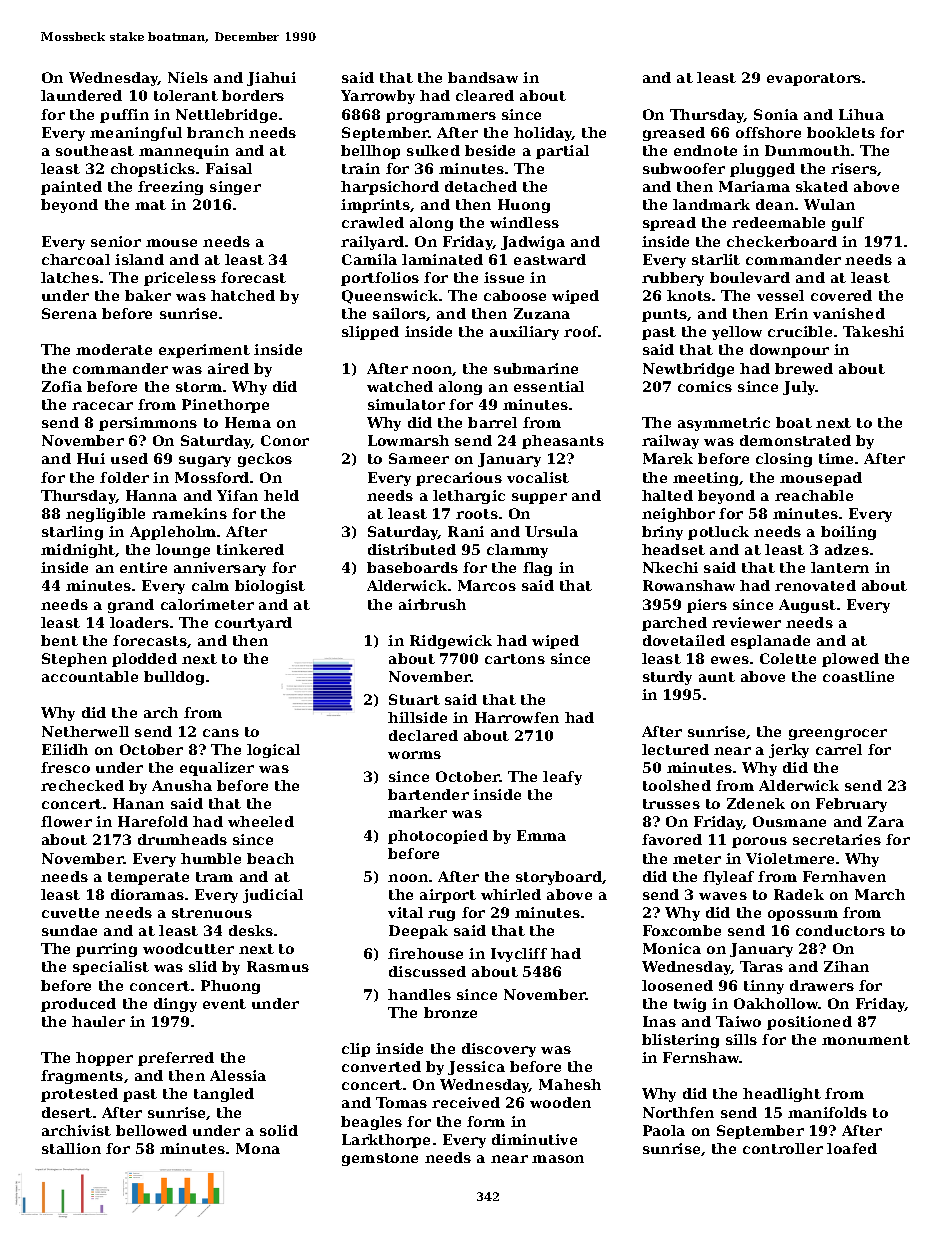 This screenshot has width=952, height=1233. I want to click on hatched, so click(243, 295).
